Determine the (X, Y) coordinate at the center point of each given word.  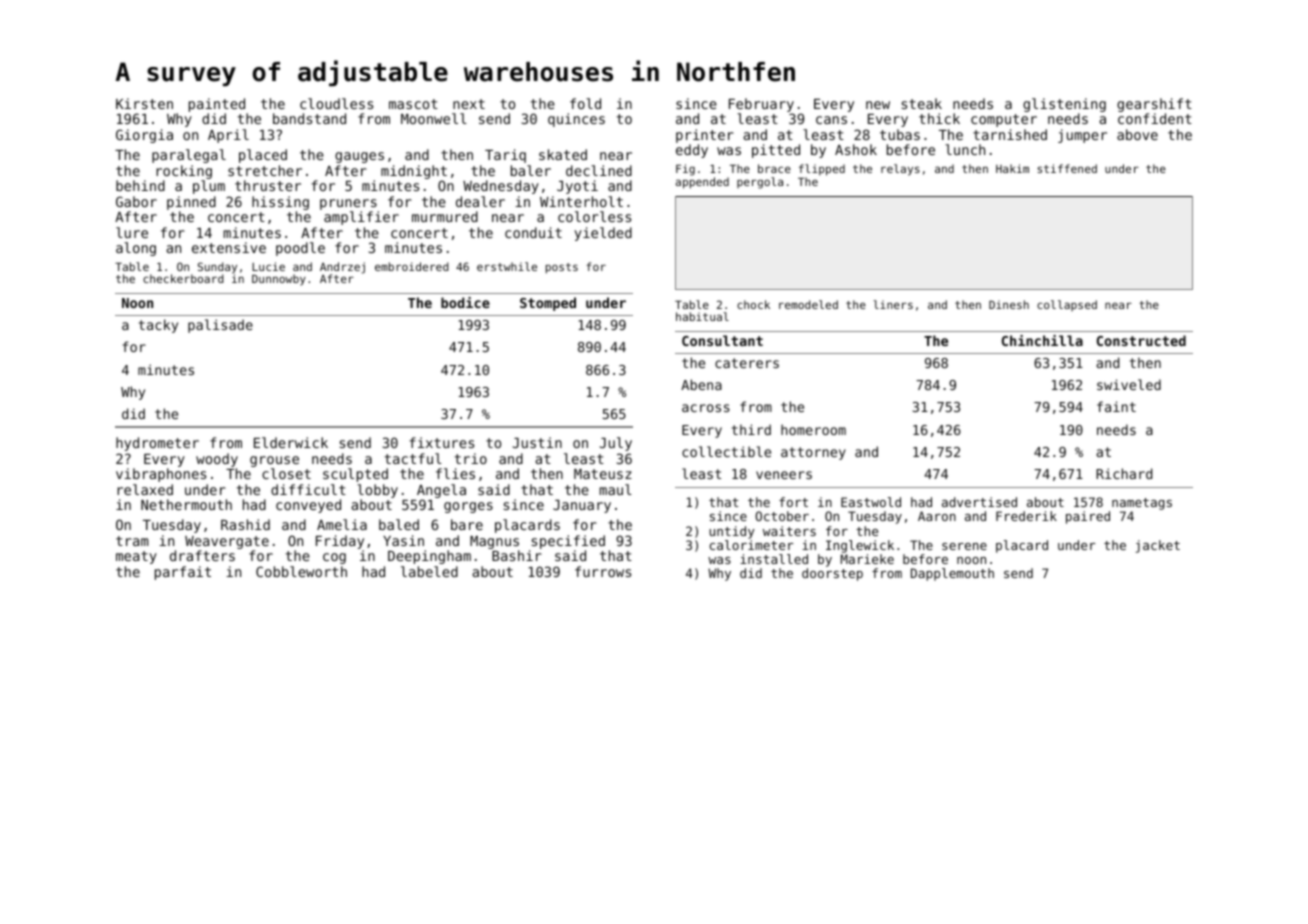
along (136, 249)
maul (615, 489)
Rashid (245, 524)
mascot (413, 104)
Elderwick (291, 442)
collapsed (1067, 305)
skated (563, 154)
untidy (732, 532)
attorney (813, 453)
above (1137, 134)
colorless (594, 216)
